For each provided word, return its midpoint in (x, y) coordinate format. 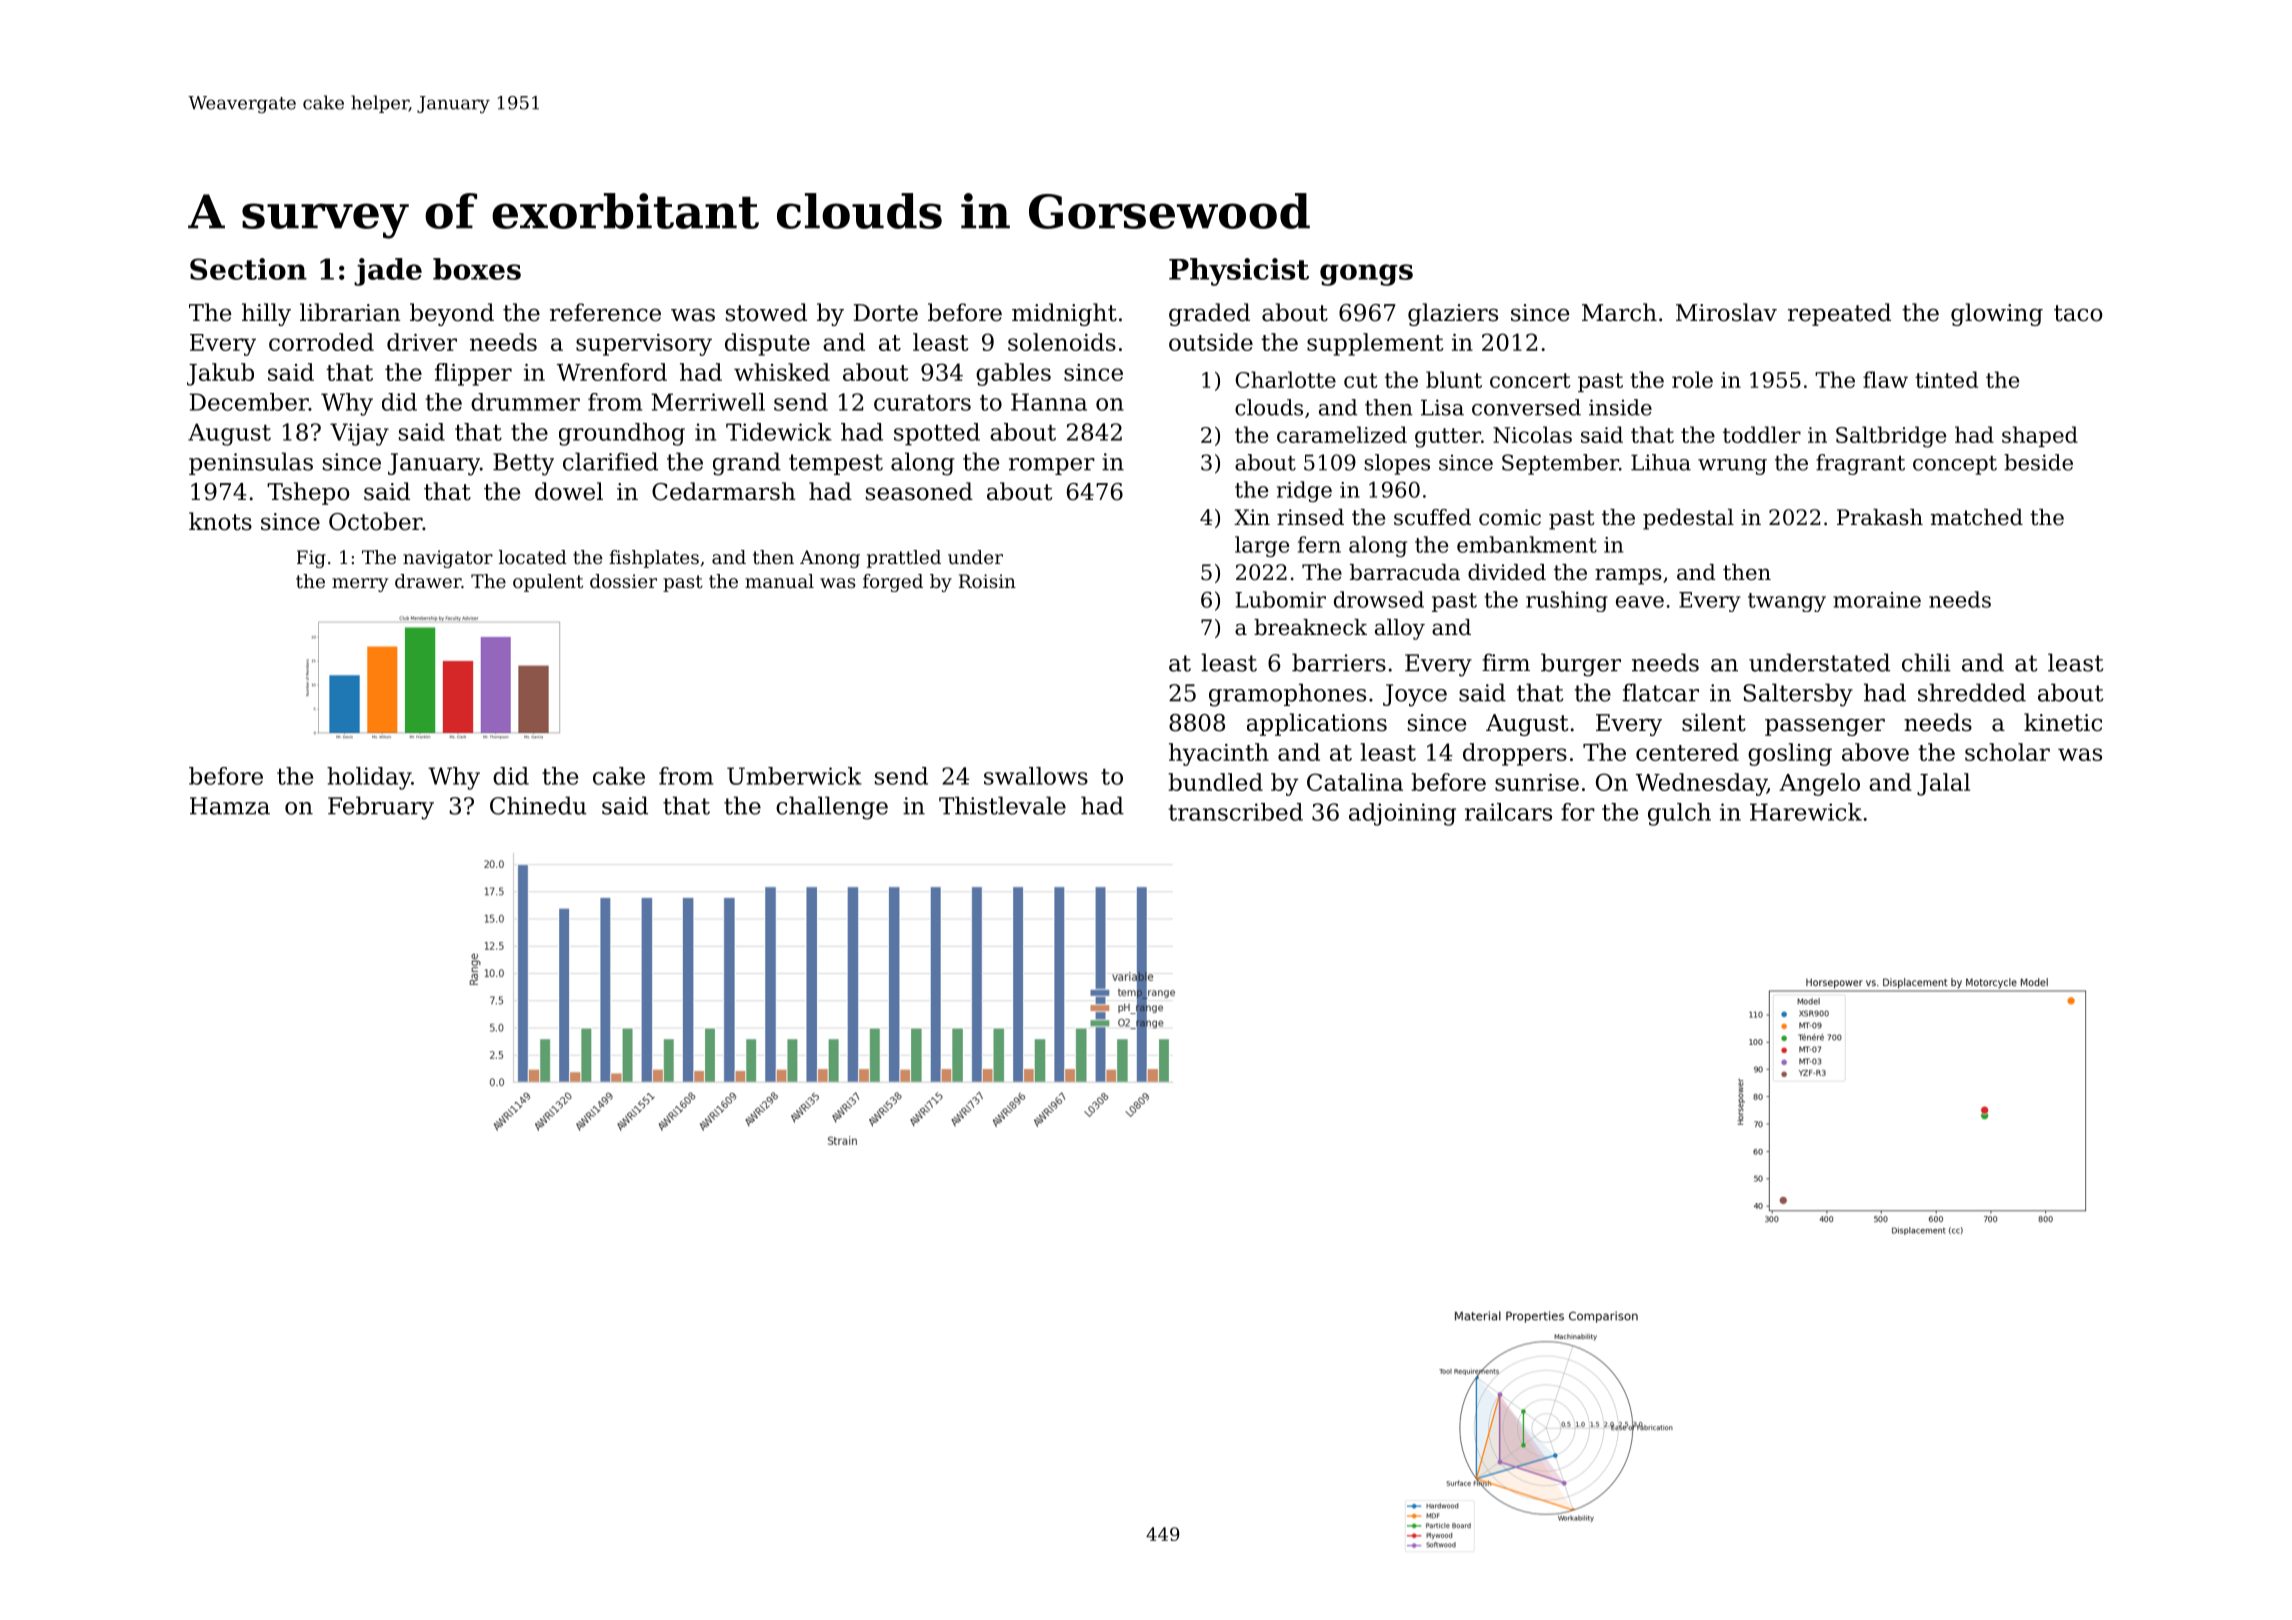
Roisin (987, 581)
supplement (1375, 344)
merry (360, 585)
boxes (477, 269)
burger (1581, 665)
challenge (832, 808)
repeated (1839, 314)
